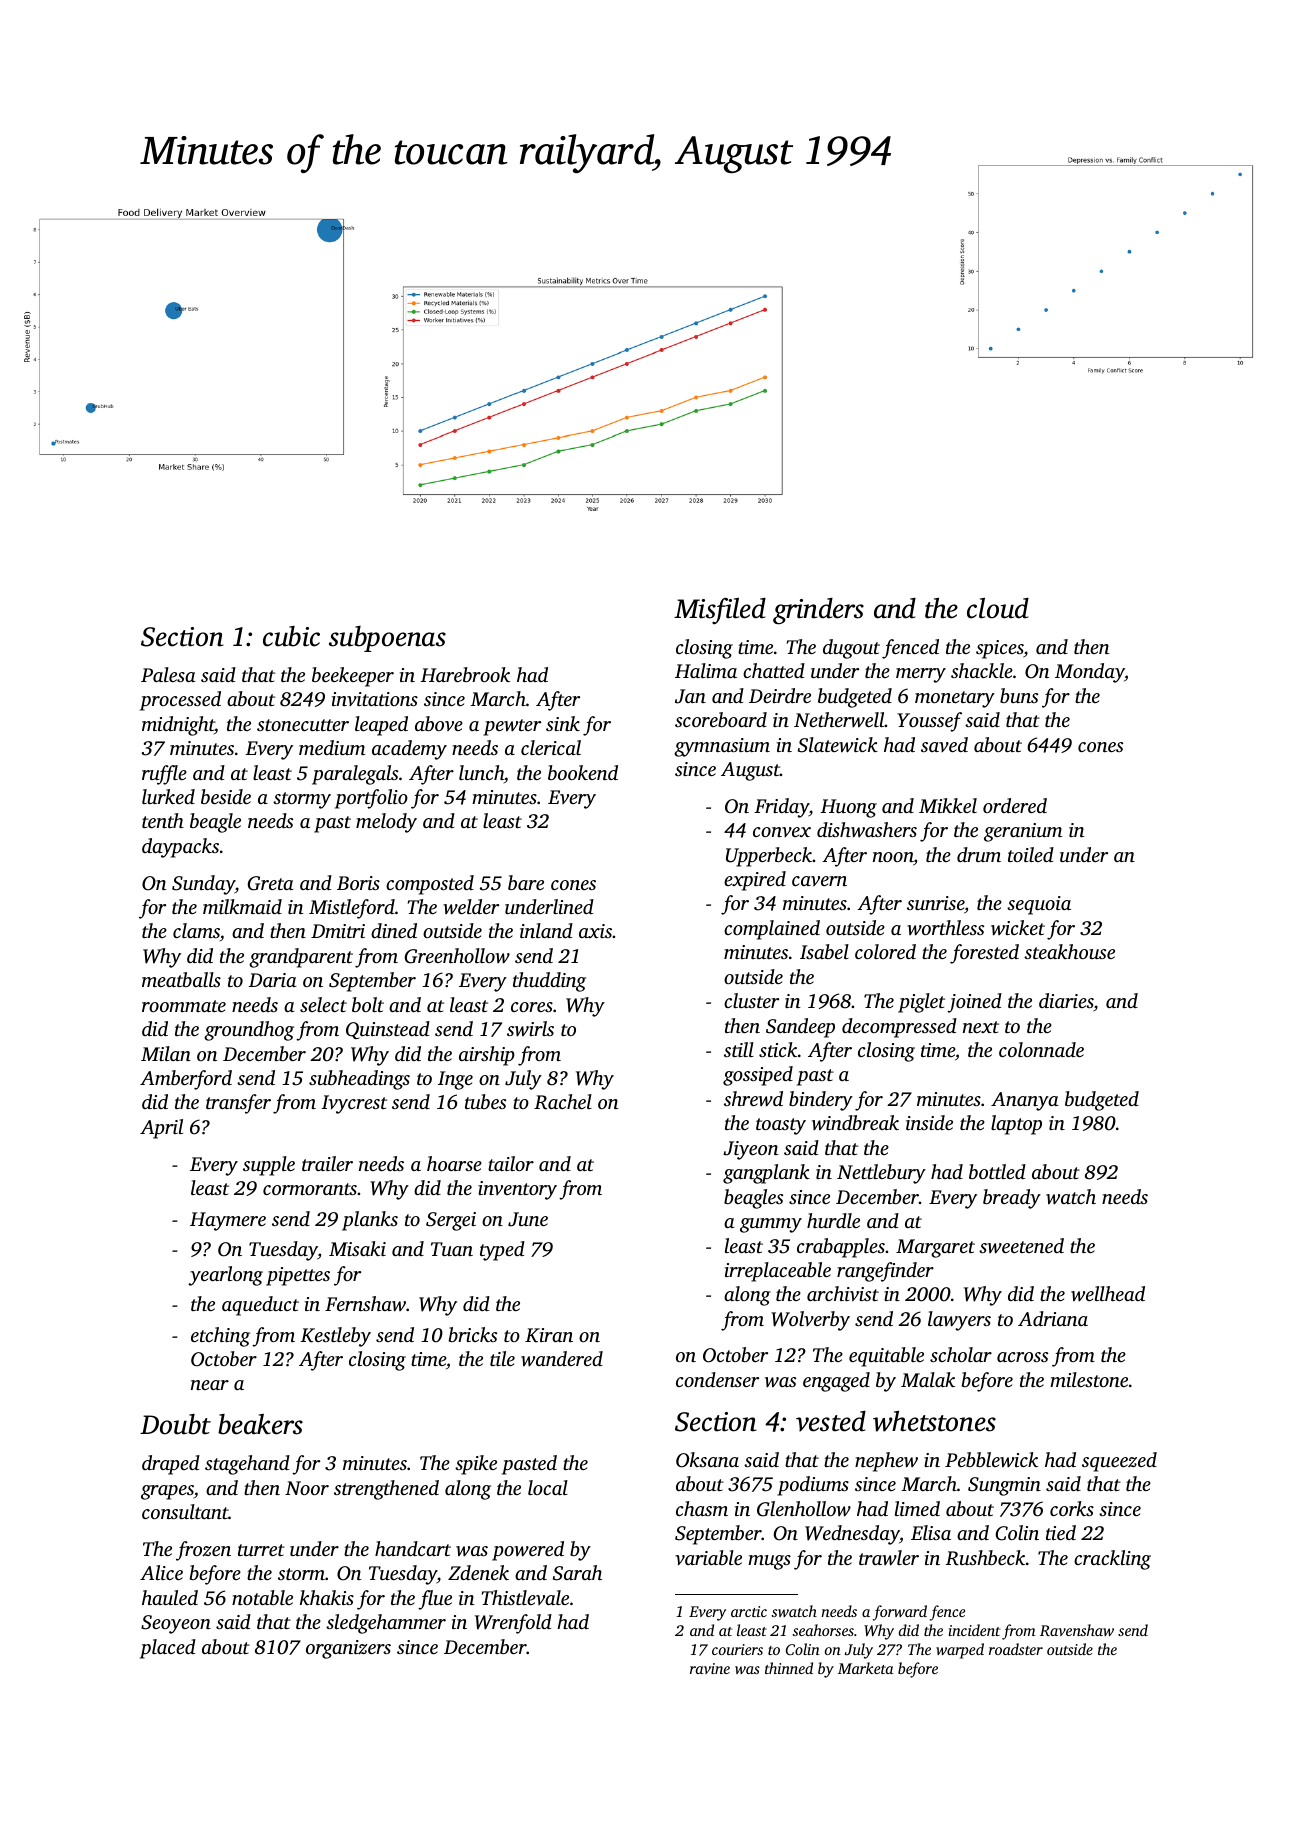 This document has width=1300, height=1838. I want to click on variable, so click(708, 1557).
